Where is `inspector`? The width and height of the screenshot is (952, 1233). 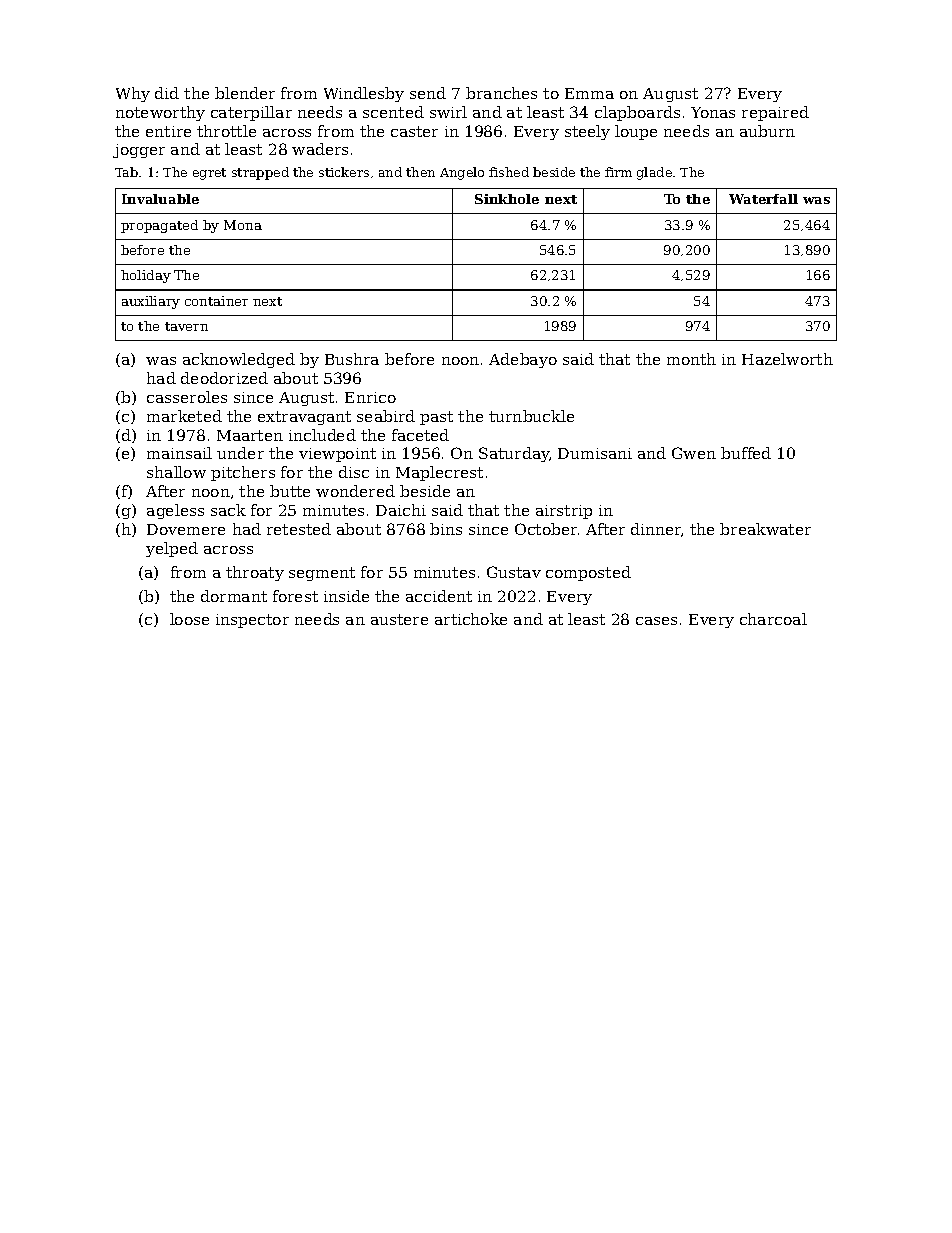 inspector is located at coordinates (252, 621).
